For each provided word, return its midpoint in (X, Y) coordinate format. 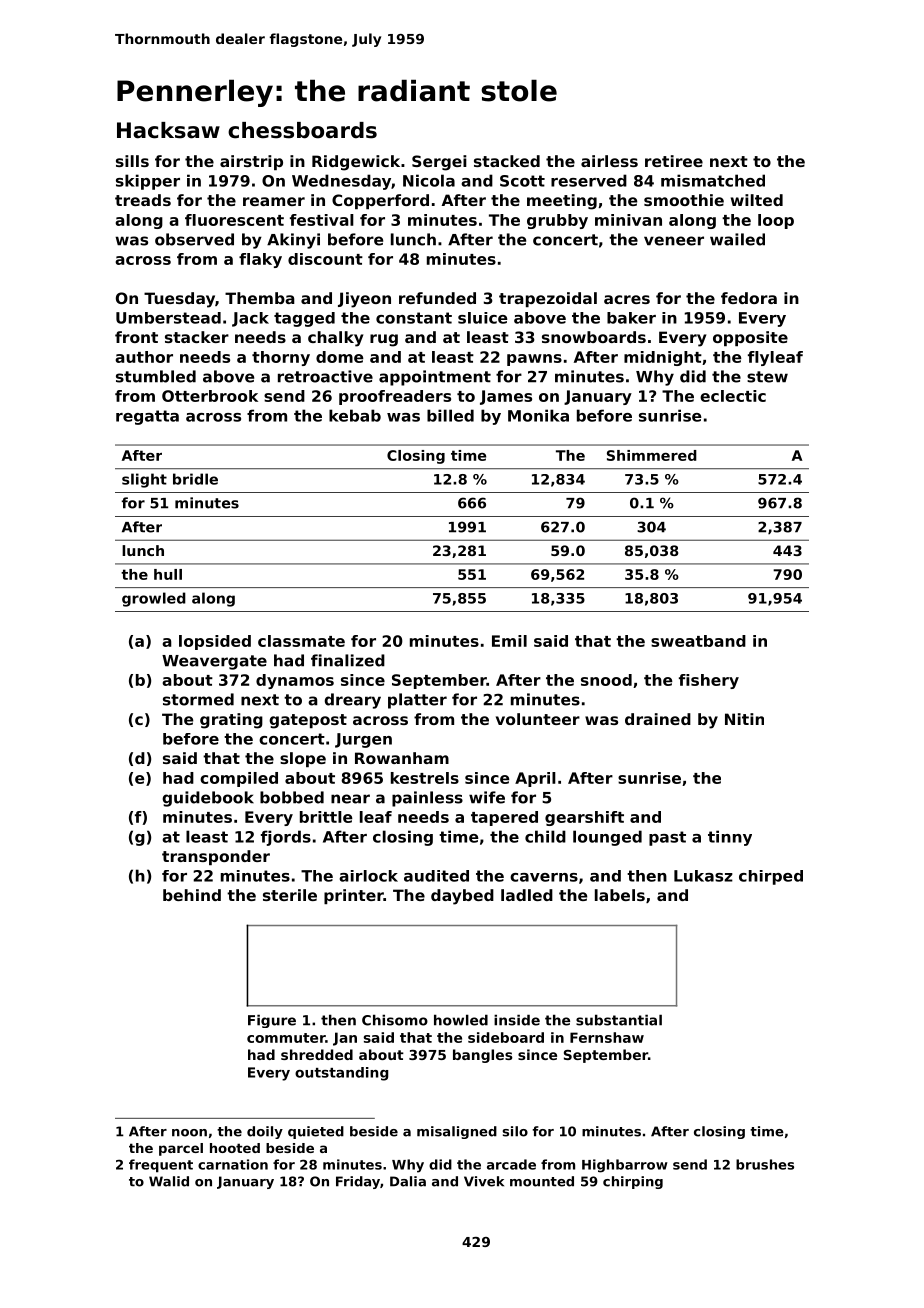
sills (132, 161)
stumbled (156, 376)
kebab (355, 415)
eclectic (733, 396)
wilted (757, 200)
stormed (198, 699)
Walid (169, 1181)
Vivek (484, 1181)
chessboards (302, 130)
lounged (607, 838)
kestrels (425, 778)
